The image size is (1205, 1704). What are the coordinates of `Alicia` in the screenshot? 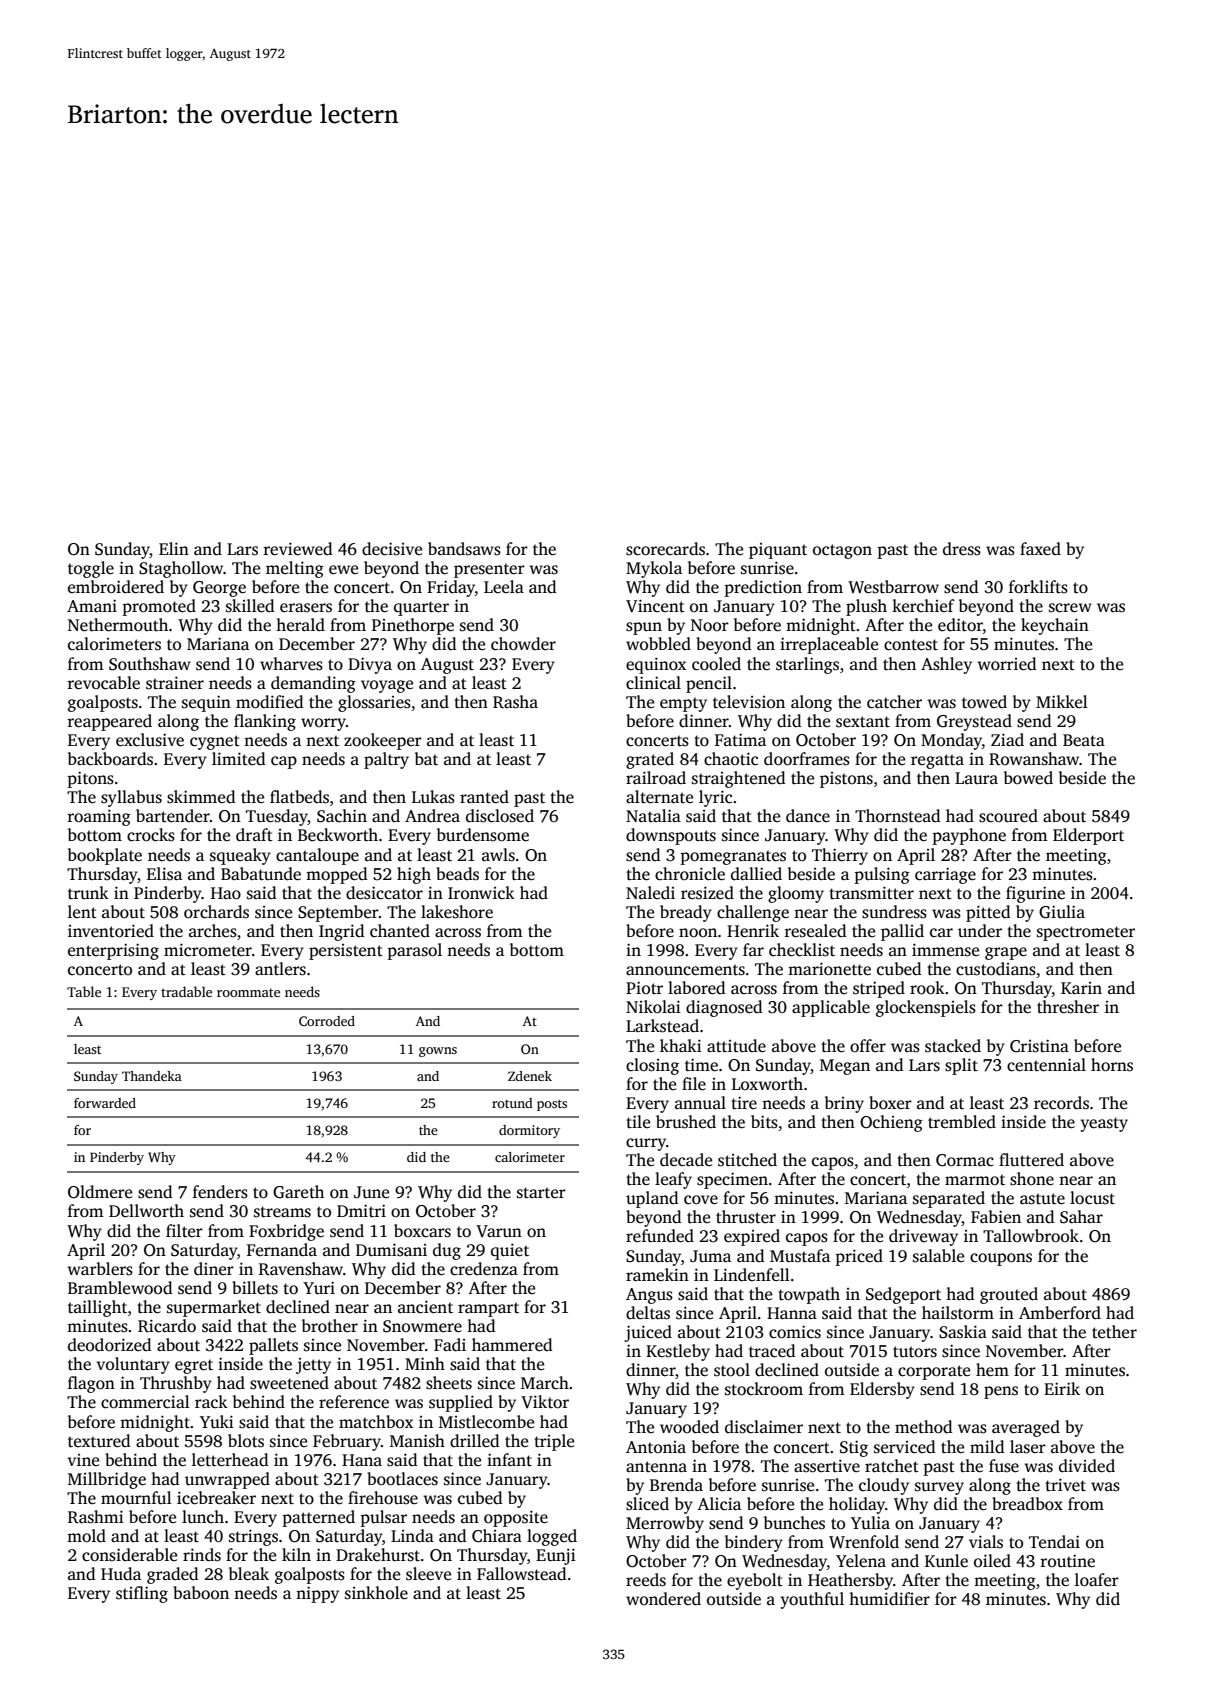 It's located at (719, 1504).
